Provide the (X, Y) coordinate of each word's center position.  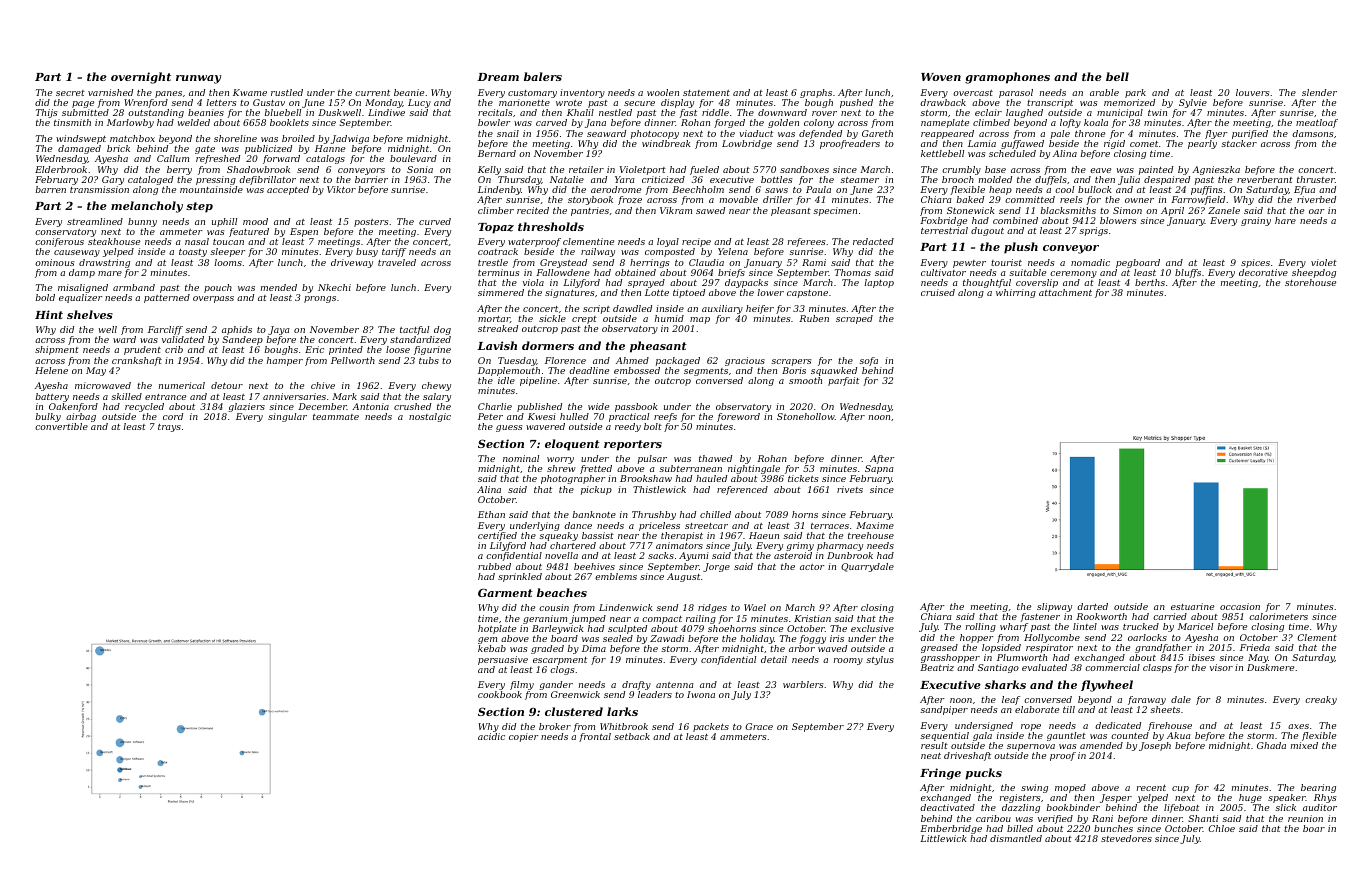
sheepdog (1314, 273)
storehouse (1310, 282)
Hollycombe (1052, 638)
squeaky (558, 536)
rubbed (494, 566)
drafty (636, 685)
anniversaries (294, 396)
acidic (491, 736)
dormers (548, 345)
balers (543, 76)
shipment (57, 350)
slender (1319, 92)
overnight (141, 78)
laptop (879, 283)
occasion (1240, 606)
